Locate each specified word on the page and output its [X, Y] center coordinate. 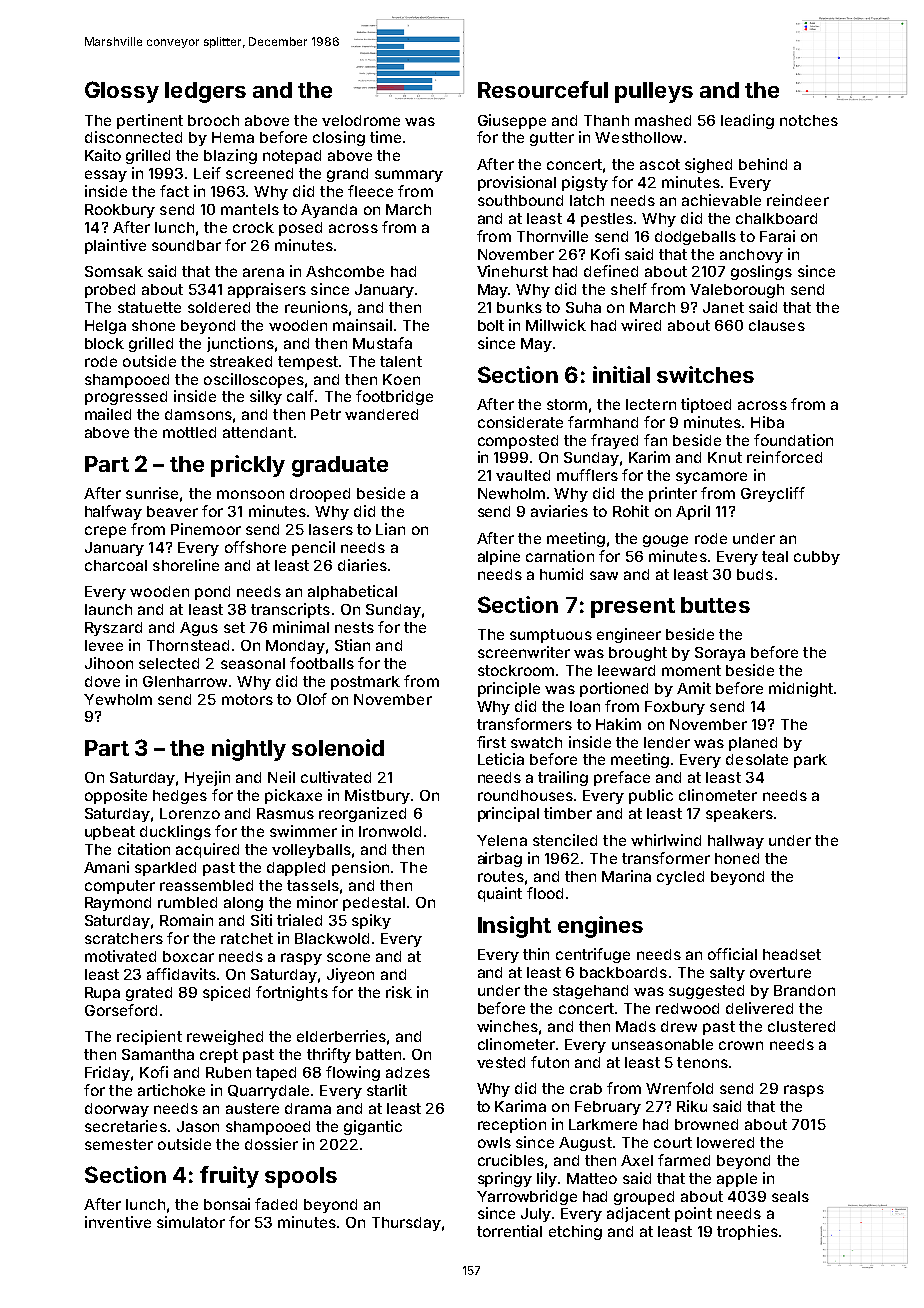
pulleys [654, 92]
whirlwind [666, 840]
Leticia [501, 759]
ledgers [205, 92]
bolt [491, 325]
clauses [777, 325]
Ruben [228, 1072]
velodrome [361, 120]
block [104, 343]
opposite [116, 796]
